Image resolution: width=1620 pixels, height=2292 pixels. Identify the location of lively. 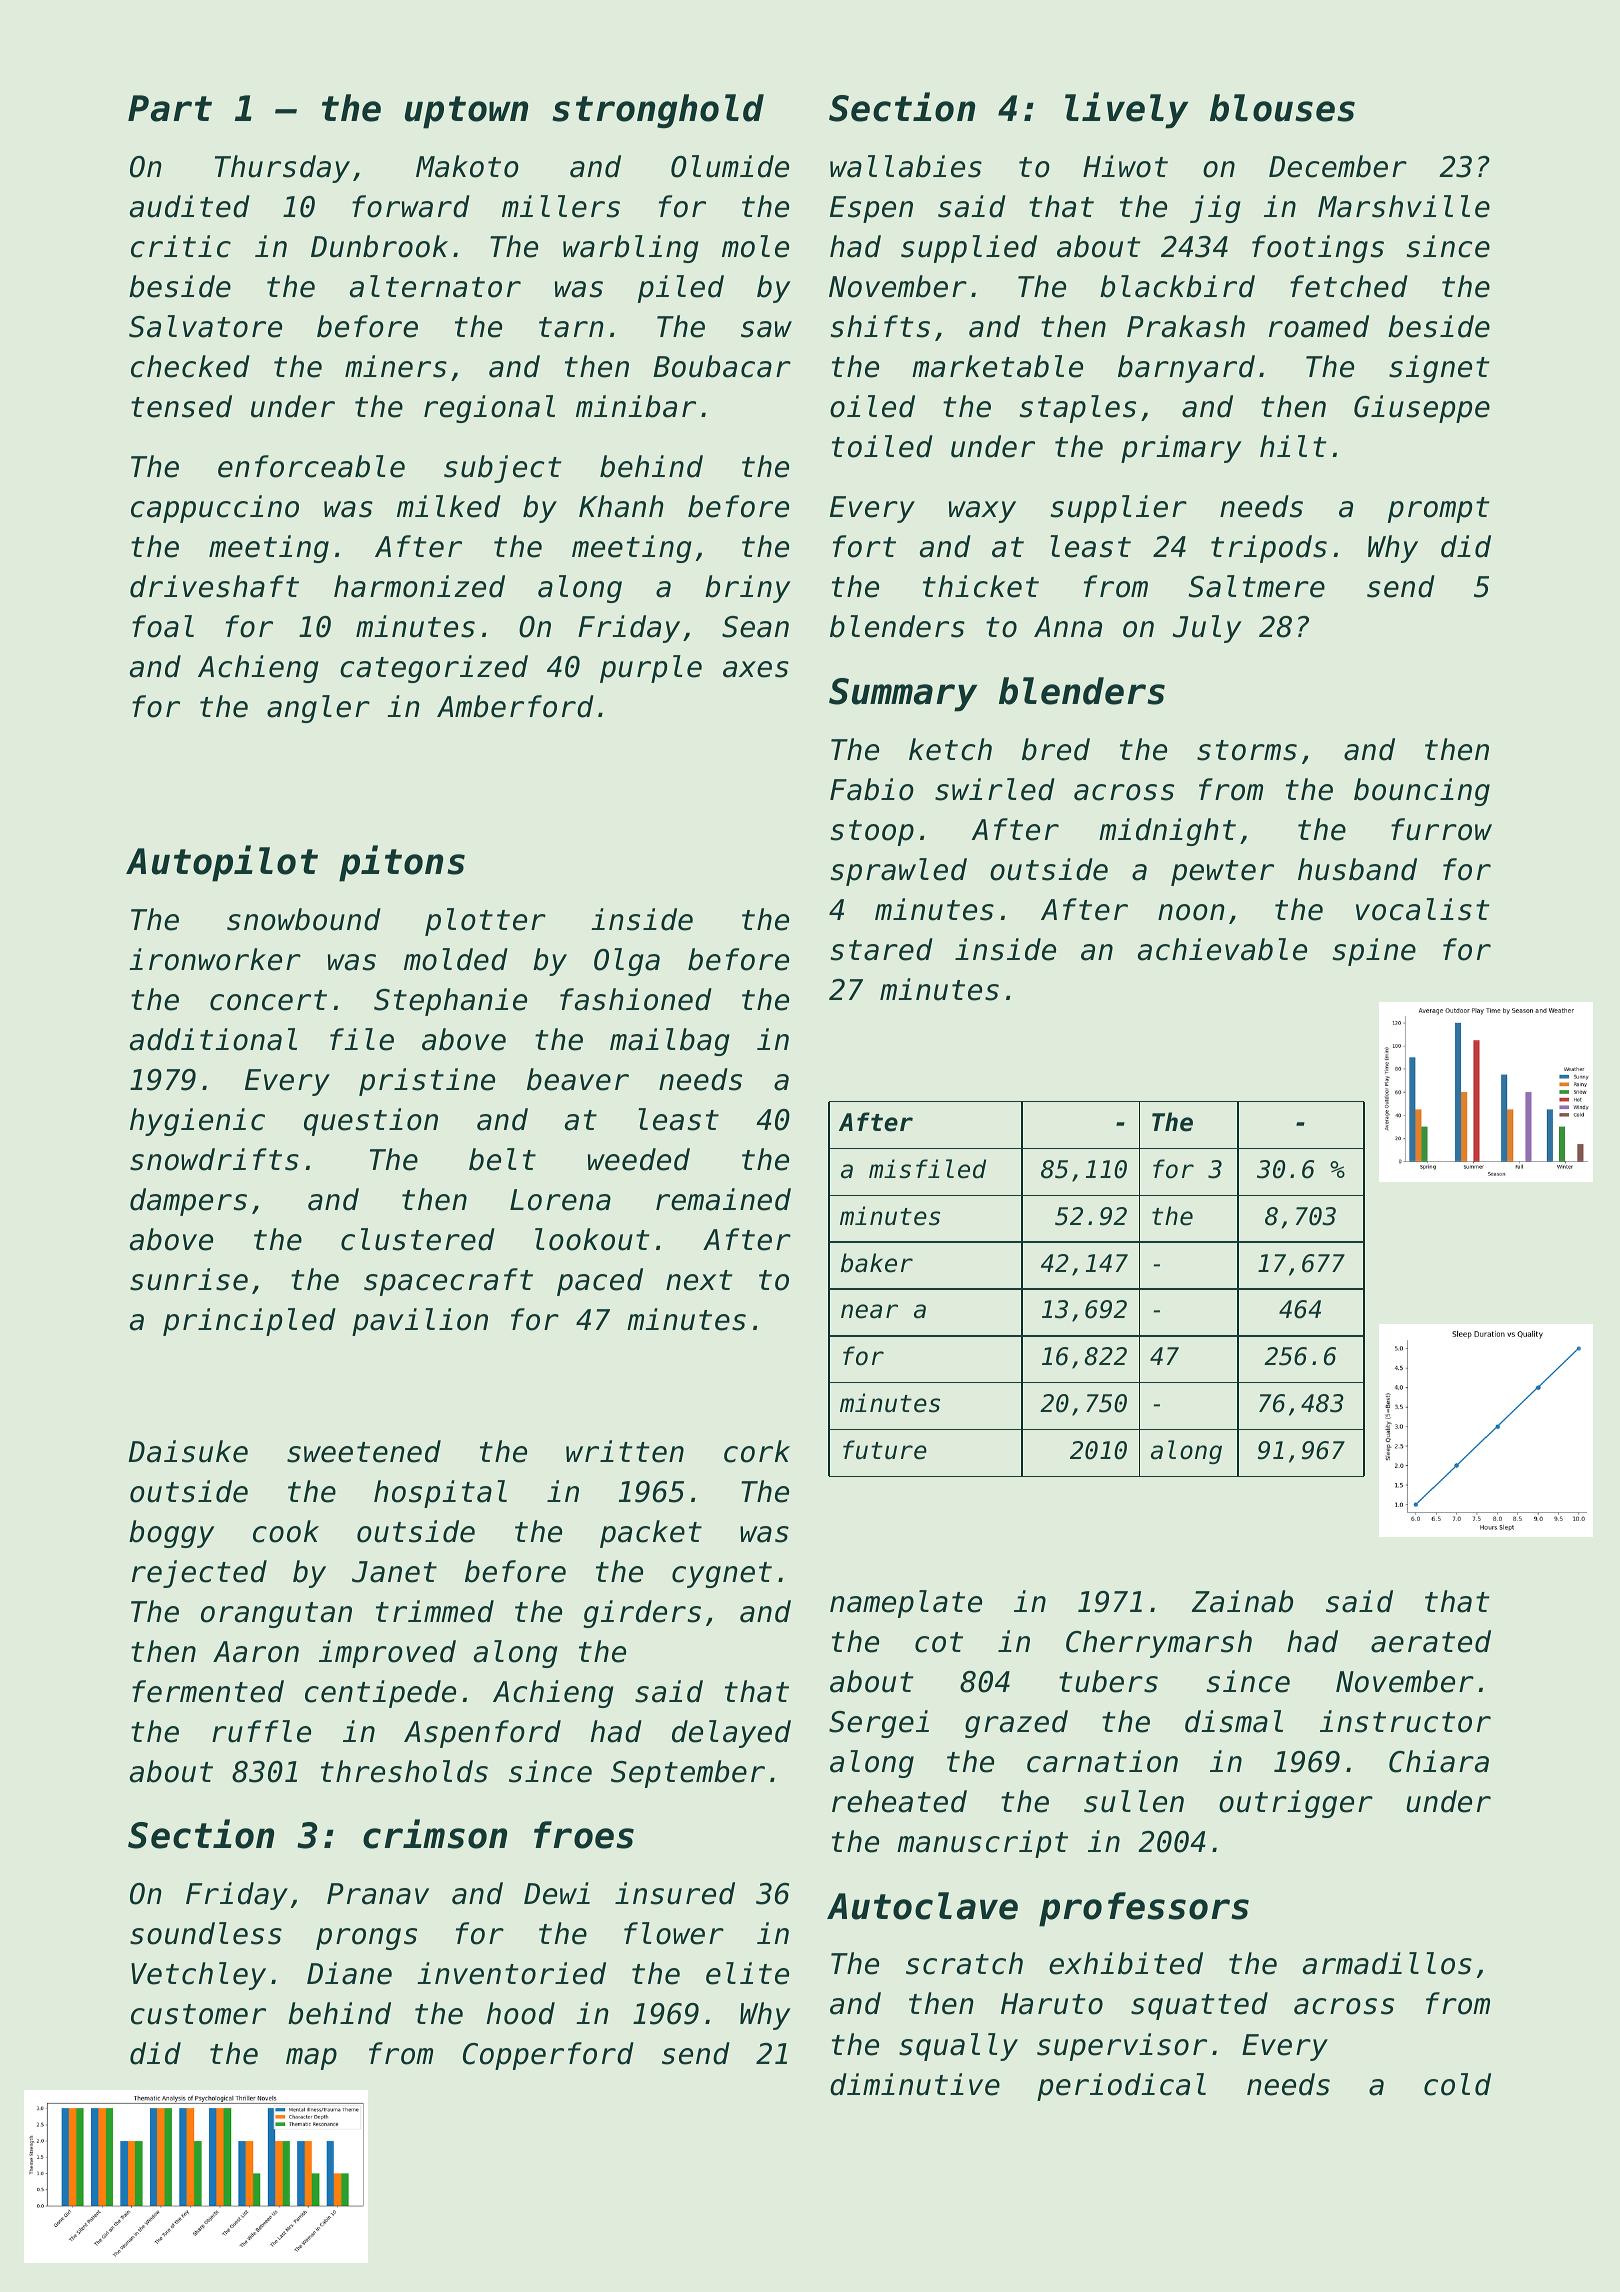
(1126, 110).
